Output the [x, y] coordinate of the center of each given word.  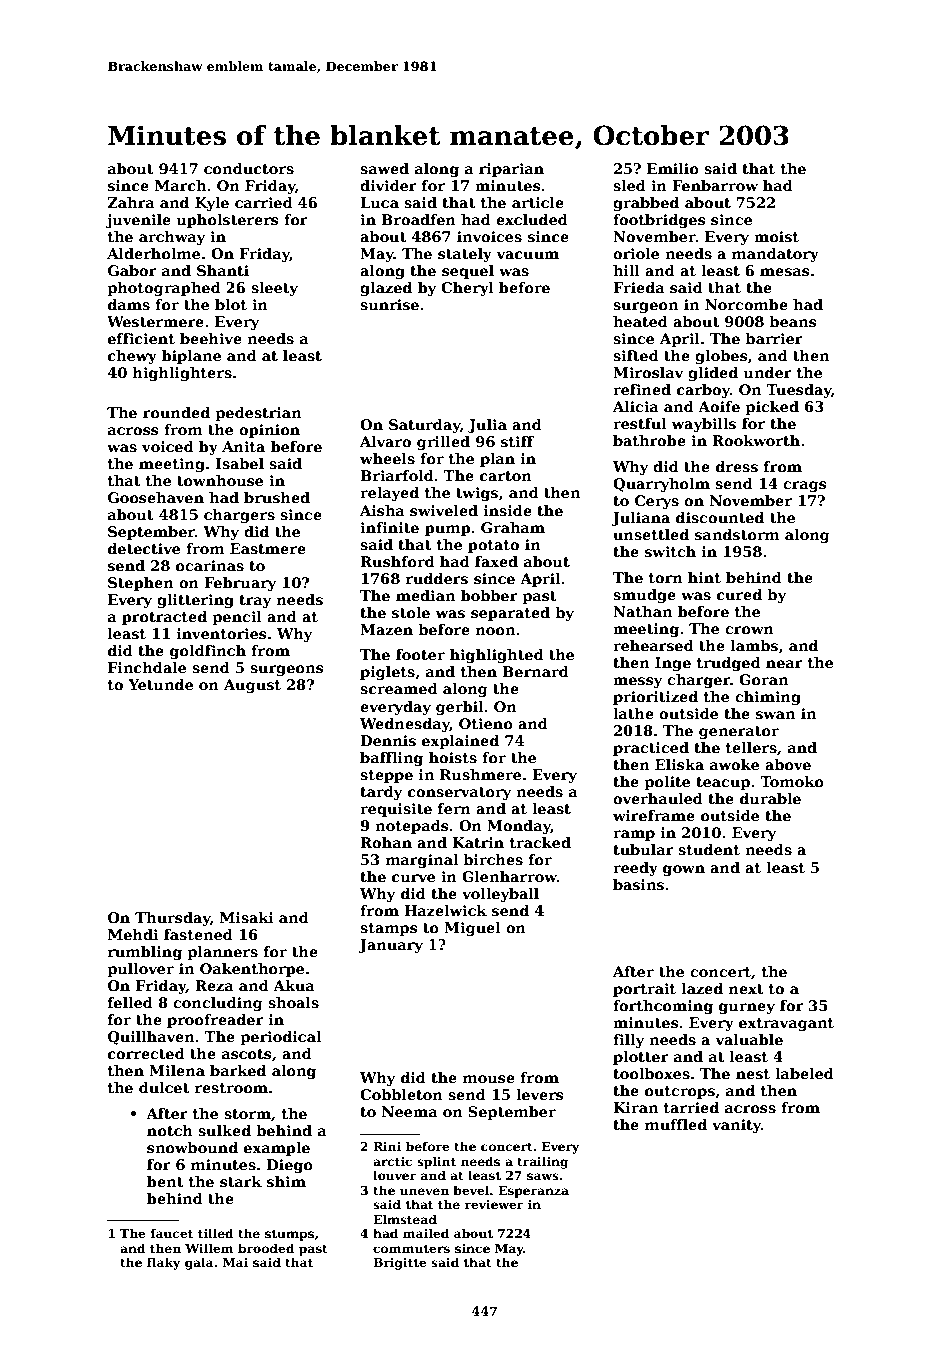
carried [264, 202]
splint [436, 1162]
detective [144, 548]
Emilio [673, 168]
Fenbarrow [715, 185]
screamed [399, 688]
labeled [804, 1073]
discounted [720, 517]
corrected [146, 1053]
